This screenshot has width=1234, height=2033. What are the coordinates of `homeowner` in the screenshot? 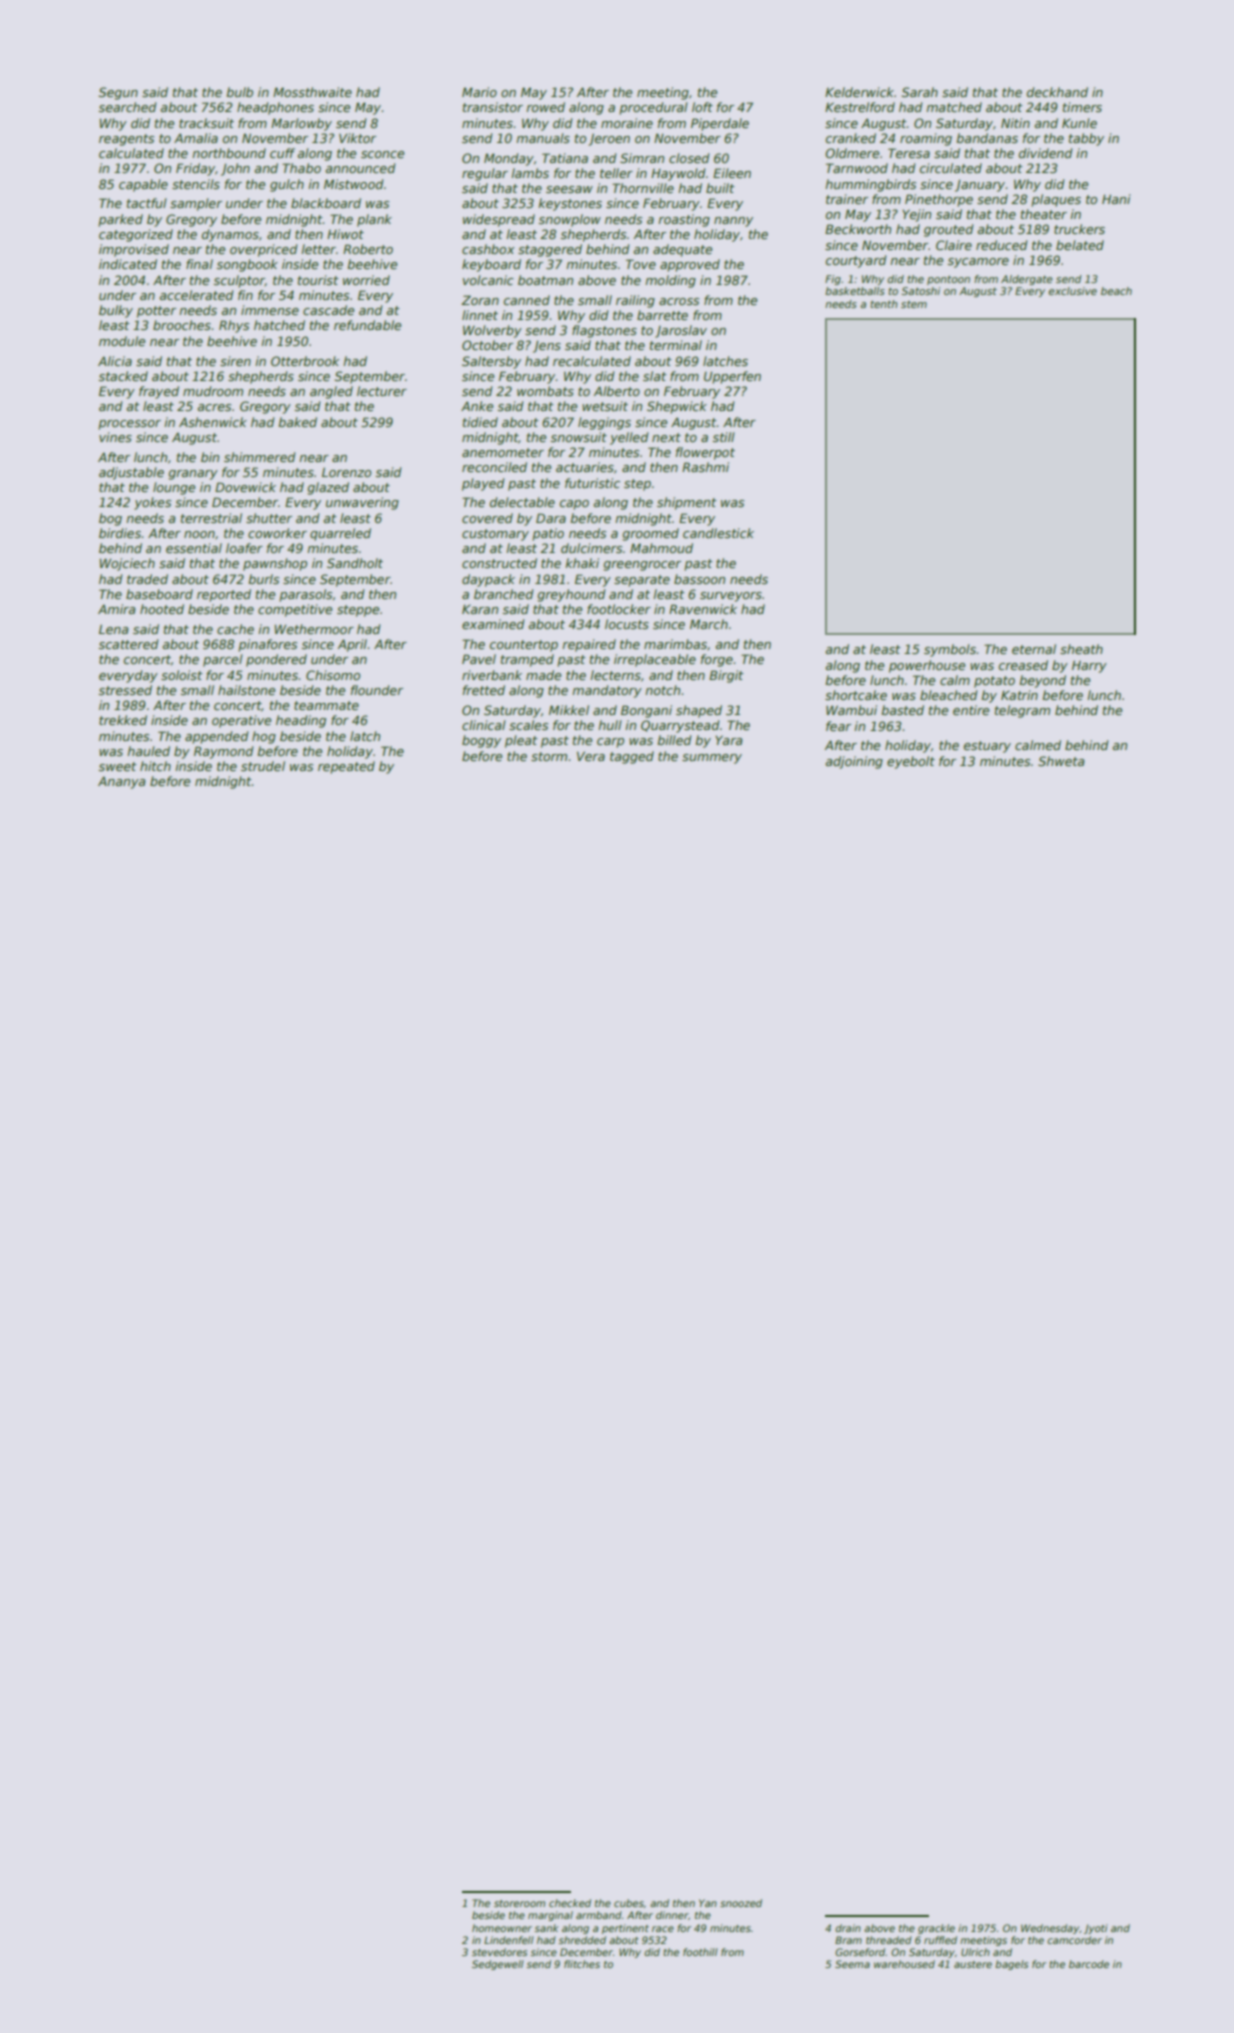 It's located at (502, 1928).
